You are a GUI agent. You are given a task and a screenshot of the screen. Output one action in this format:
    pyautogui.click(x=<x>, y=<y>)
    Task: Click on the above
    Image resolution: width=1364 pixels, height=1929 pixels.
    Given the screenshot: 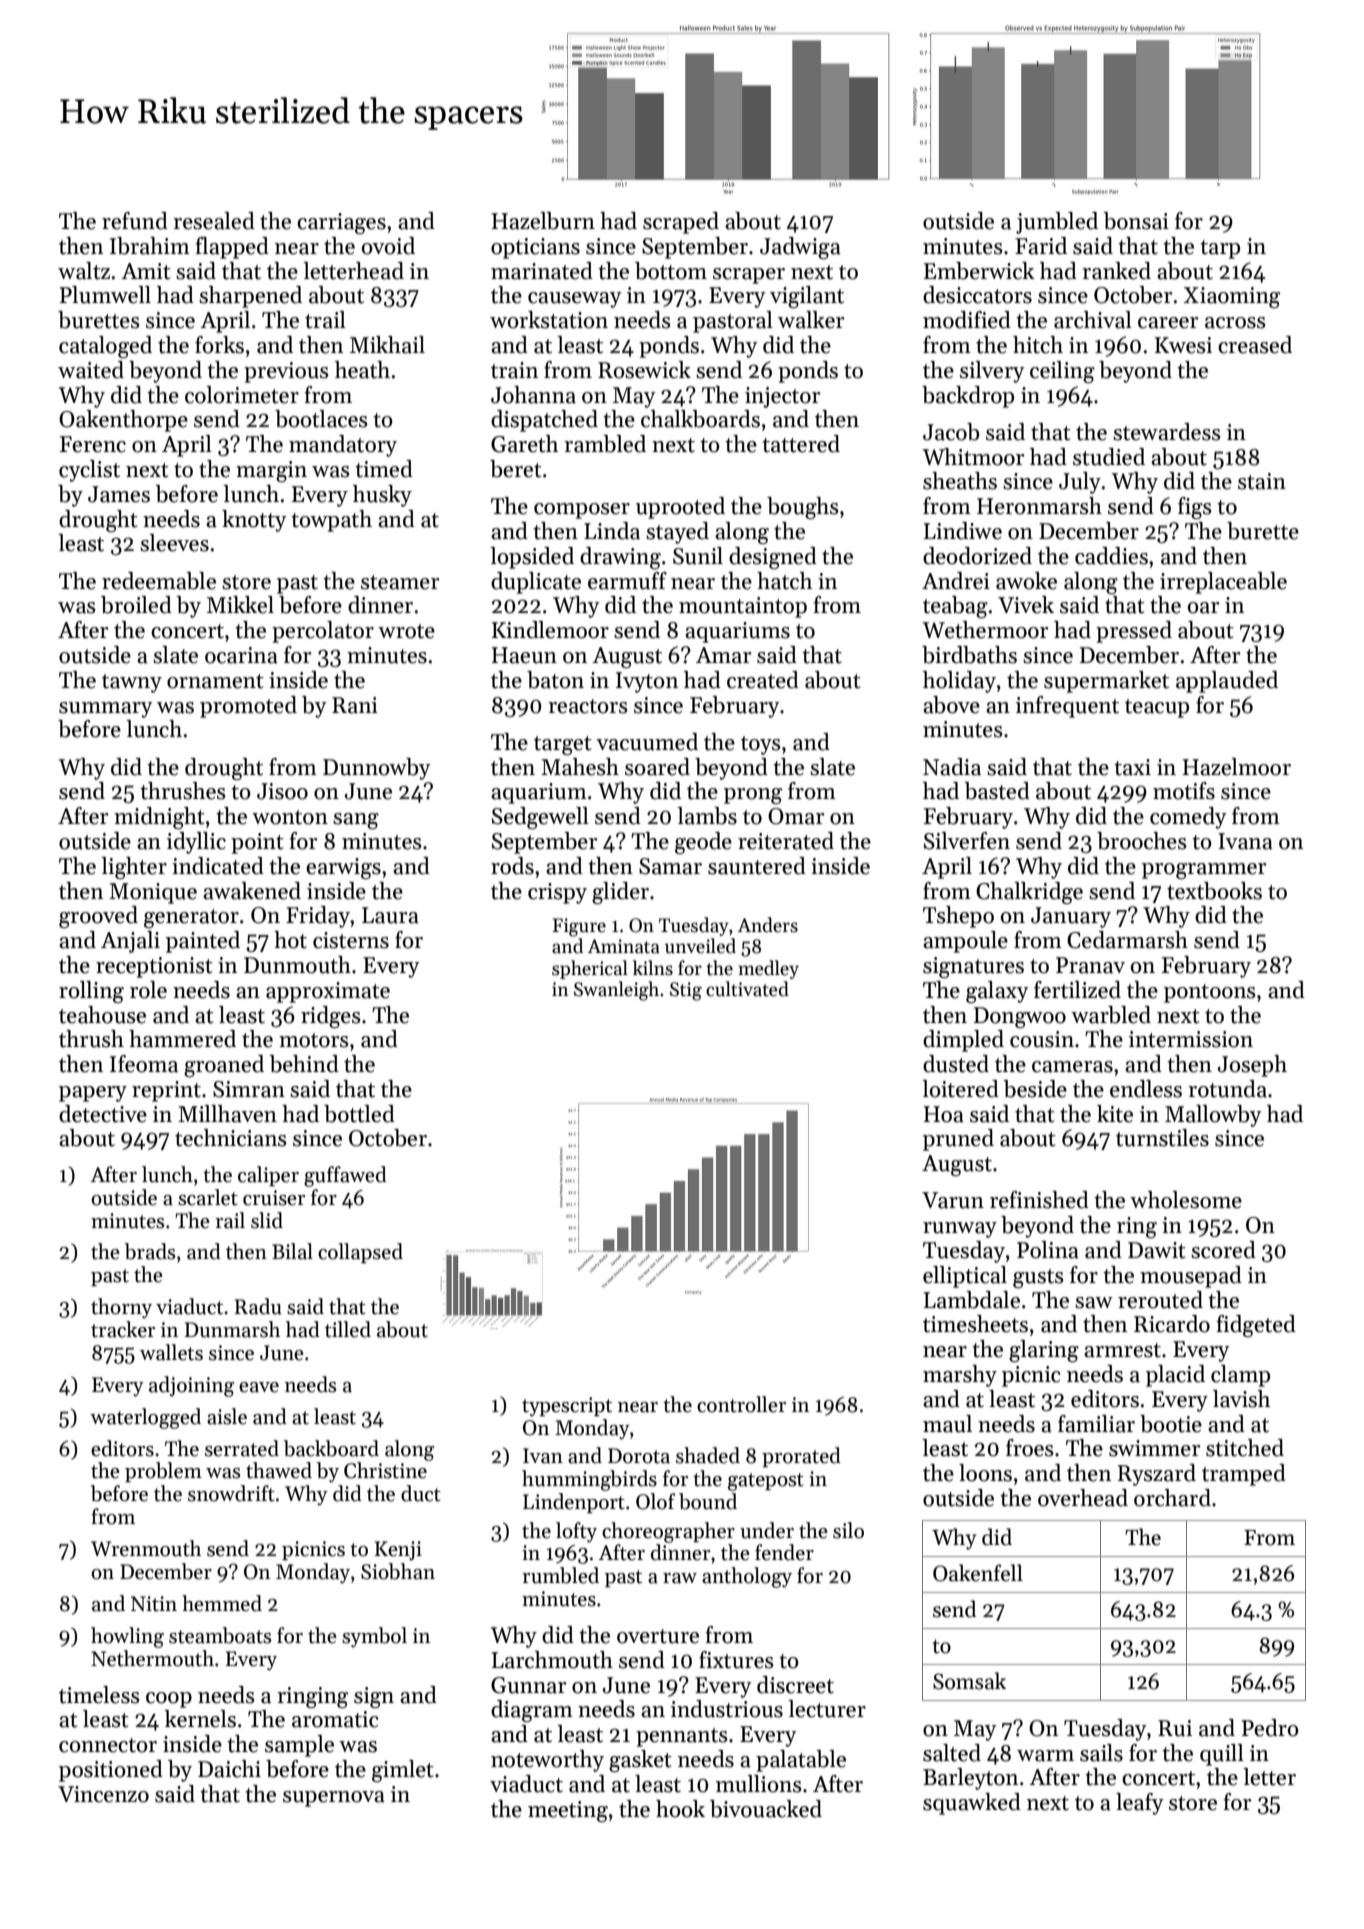 What is the action you would take?
    pyautogui.click(x=951, y=705)
